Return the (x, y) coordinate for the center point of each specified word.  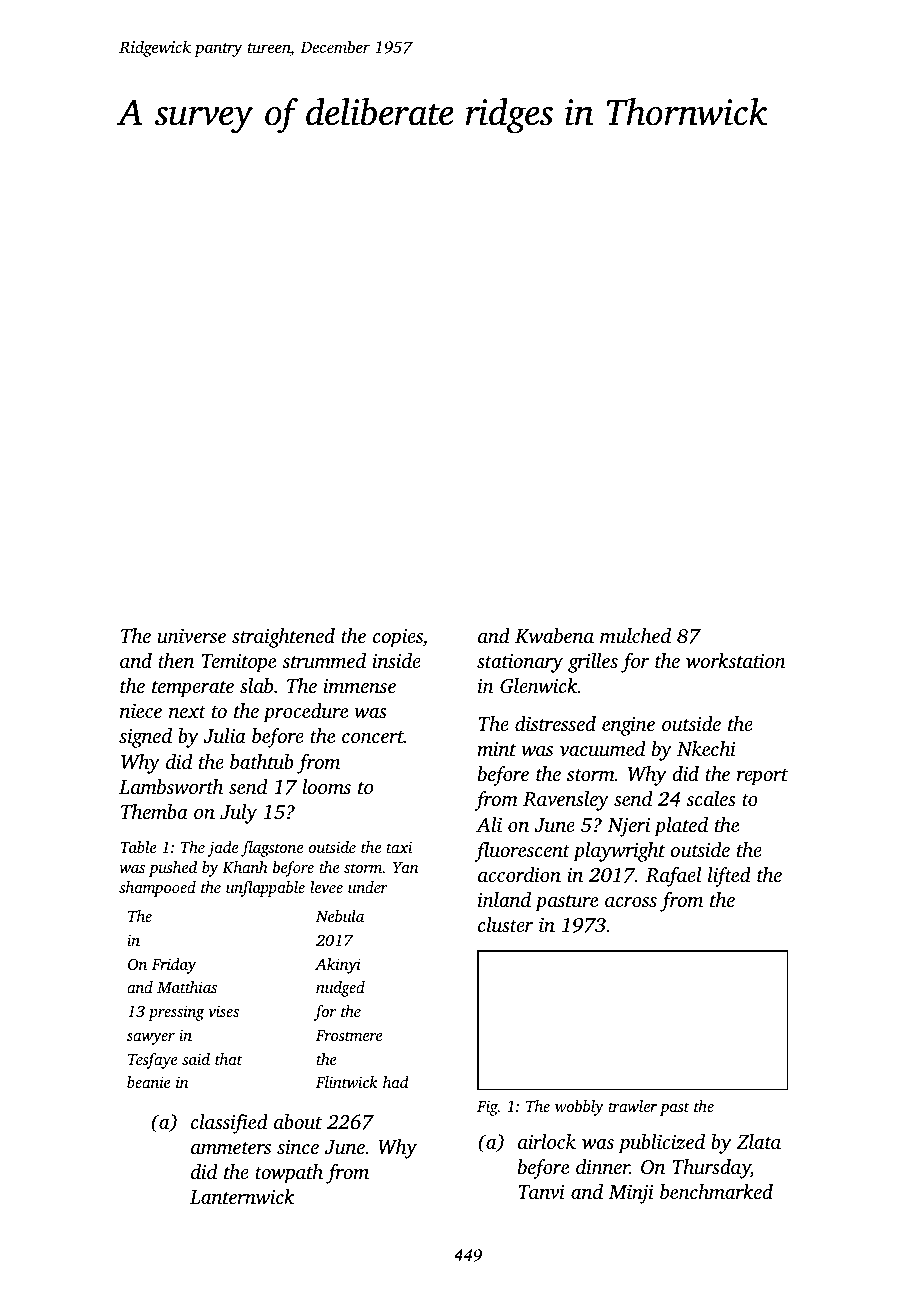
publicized (661, 1144)
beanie (149, 1082)
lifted (729, 877)
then (176, 660)
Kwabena (554, 636)
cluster (505, 924)
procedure (305, 713)
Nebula (340, 916)
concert (373, 737)
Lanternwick (242, 1197)
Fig (487, 1108)
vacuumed (602, 748)
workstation (736, 660)
